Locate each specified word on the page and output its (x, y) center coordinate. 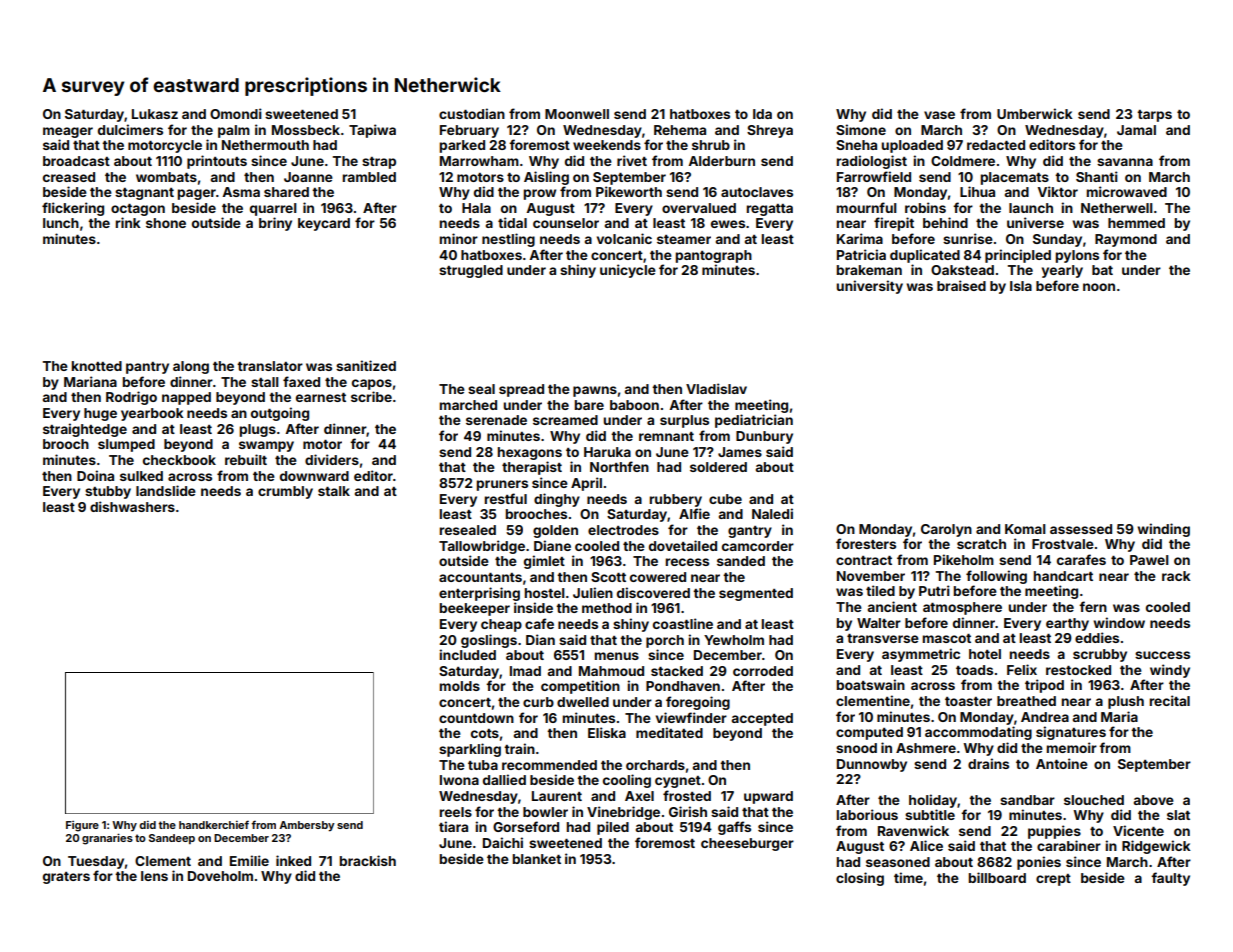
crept (1053, 880)
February (469, 131)
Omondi (236, 113)
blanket (537, 859)
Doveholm (220, 876)
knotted (97, 366)
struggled (471, 271)
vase (939, 115)
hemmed (1136, 223)
